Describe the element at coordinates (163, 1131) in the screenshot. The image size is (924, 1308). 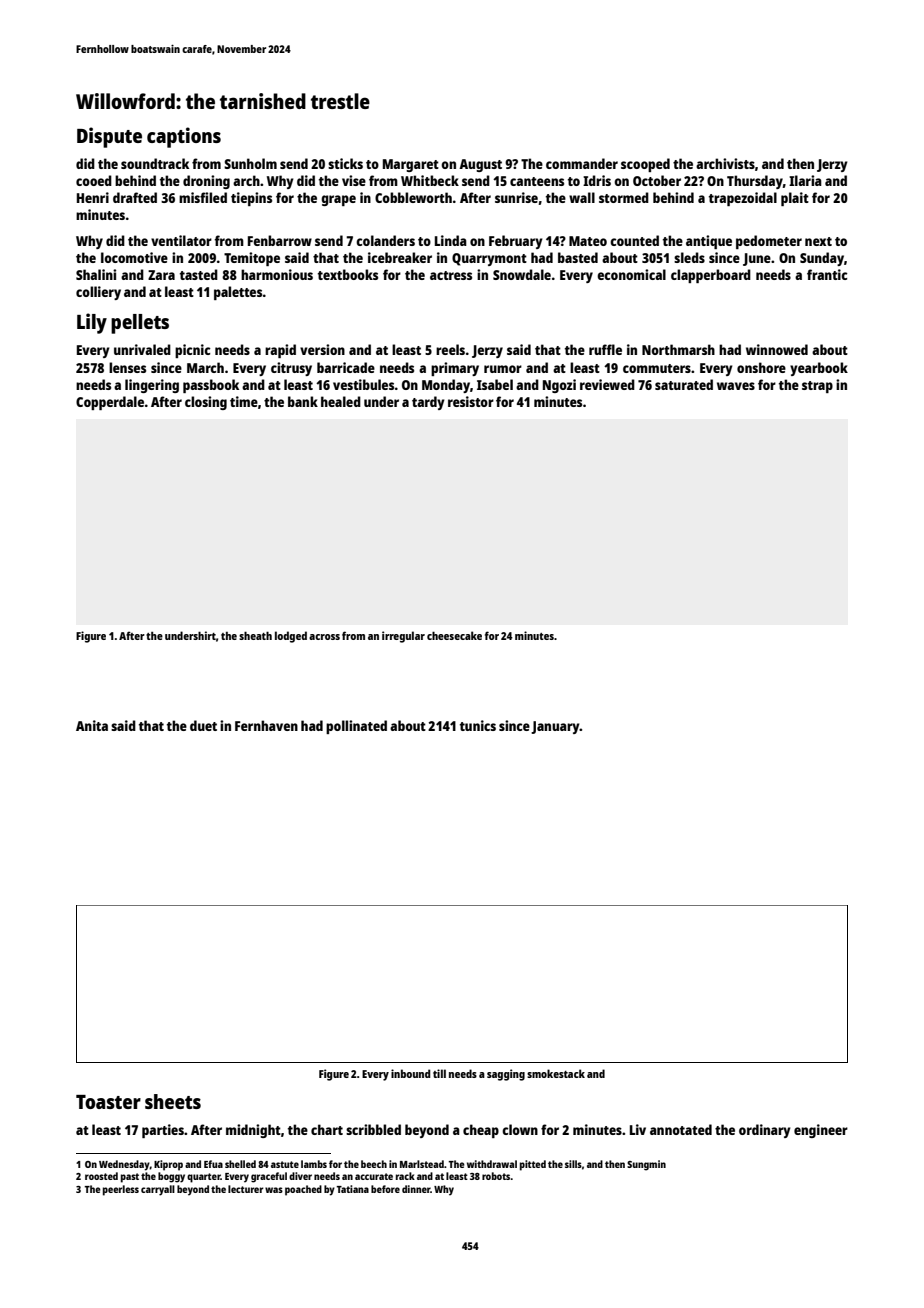
I see `parties` at that location.
